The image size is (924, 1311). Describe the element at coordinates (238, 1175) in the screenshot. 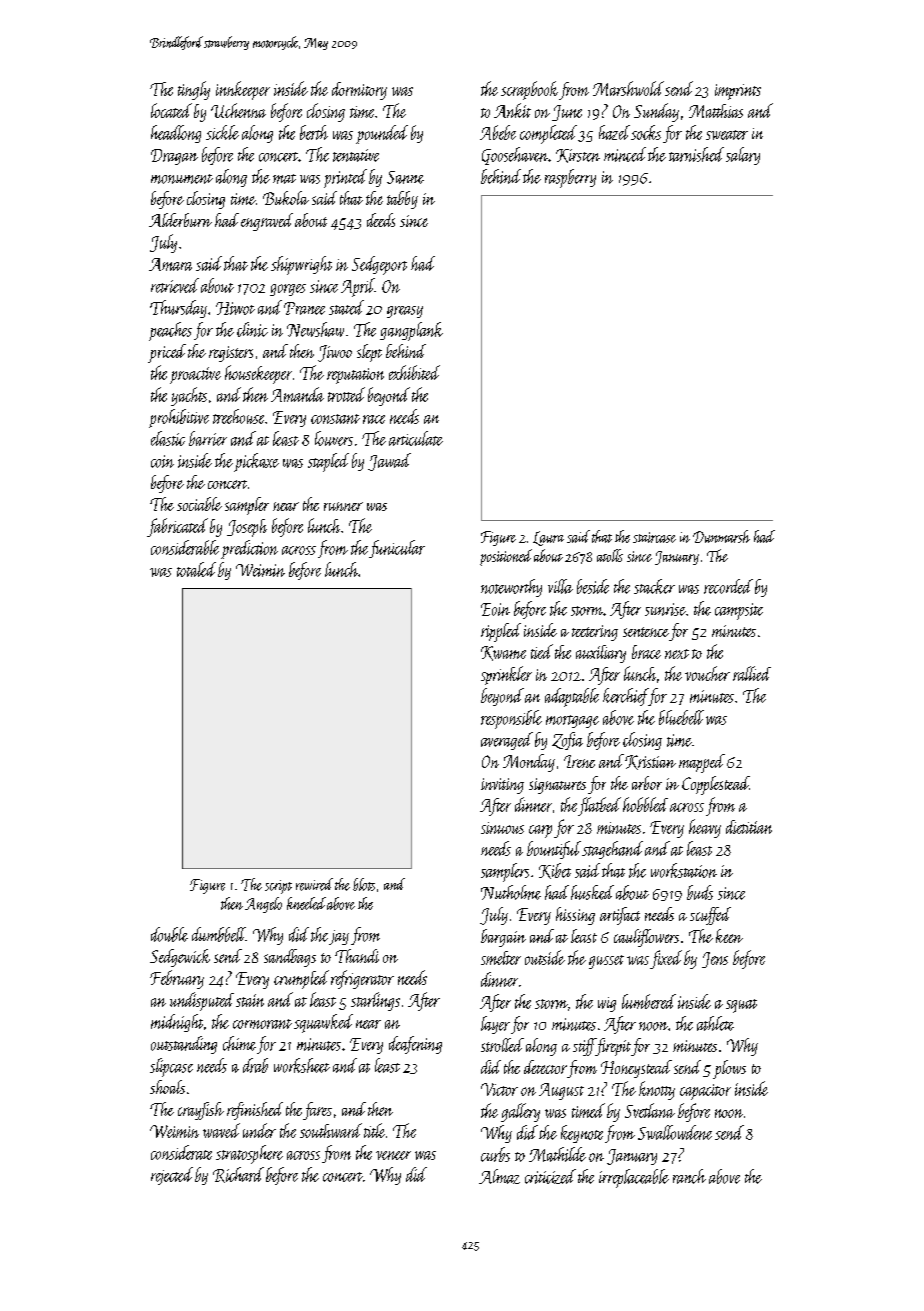

I see `Richard` at that location.
